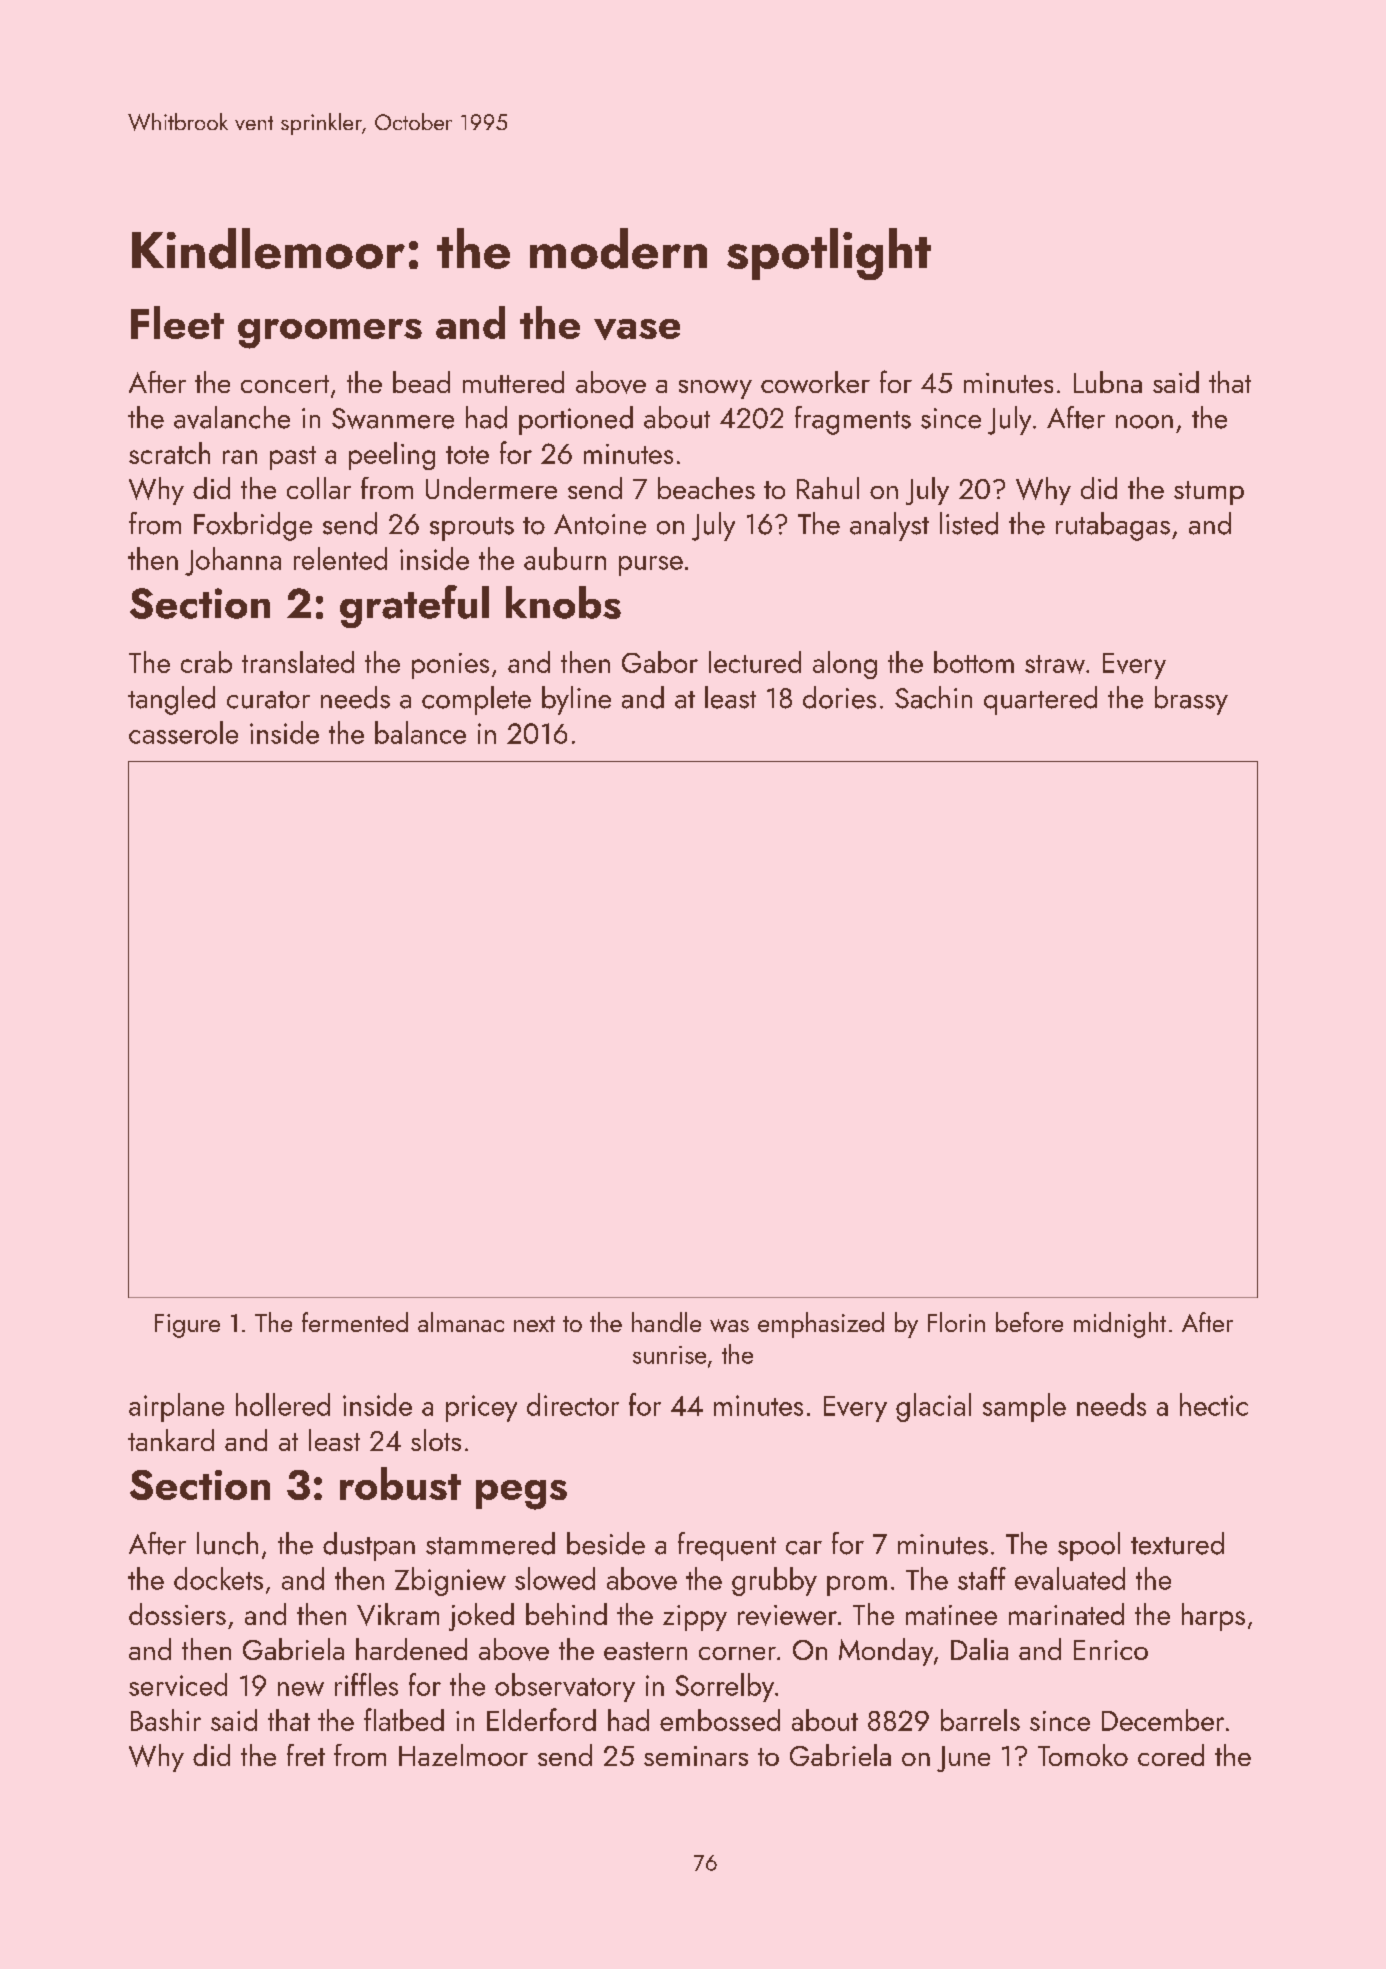 Image resolution: width=1386 pixels, height=1969 pixels. I want to click on next, so click(534, 1324).
